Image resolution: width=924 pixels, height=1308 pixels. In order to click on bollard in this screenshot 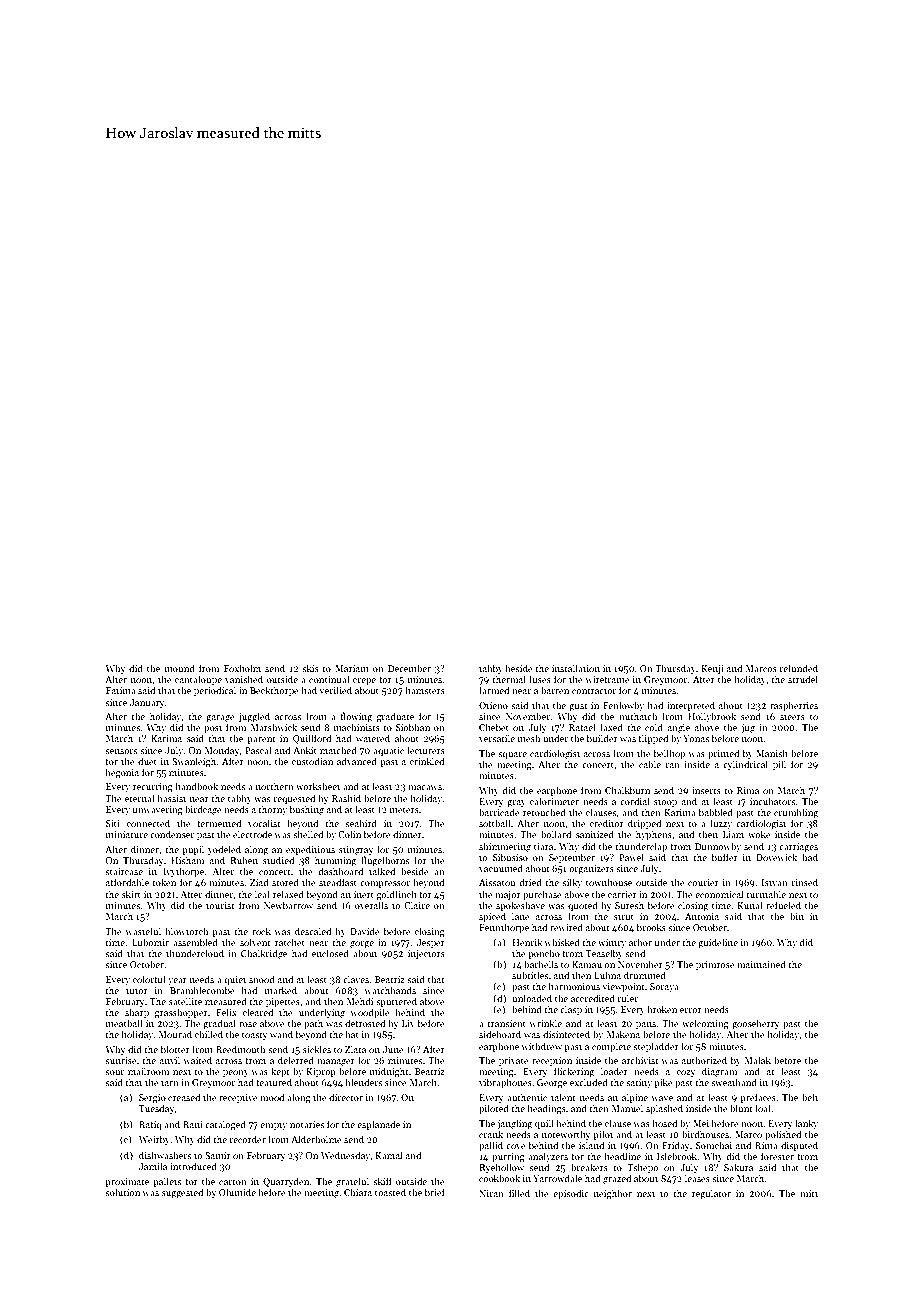, I will do `click(556, 834)`.
